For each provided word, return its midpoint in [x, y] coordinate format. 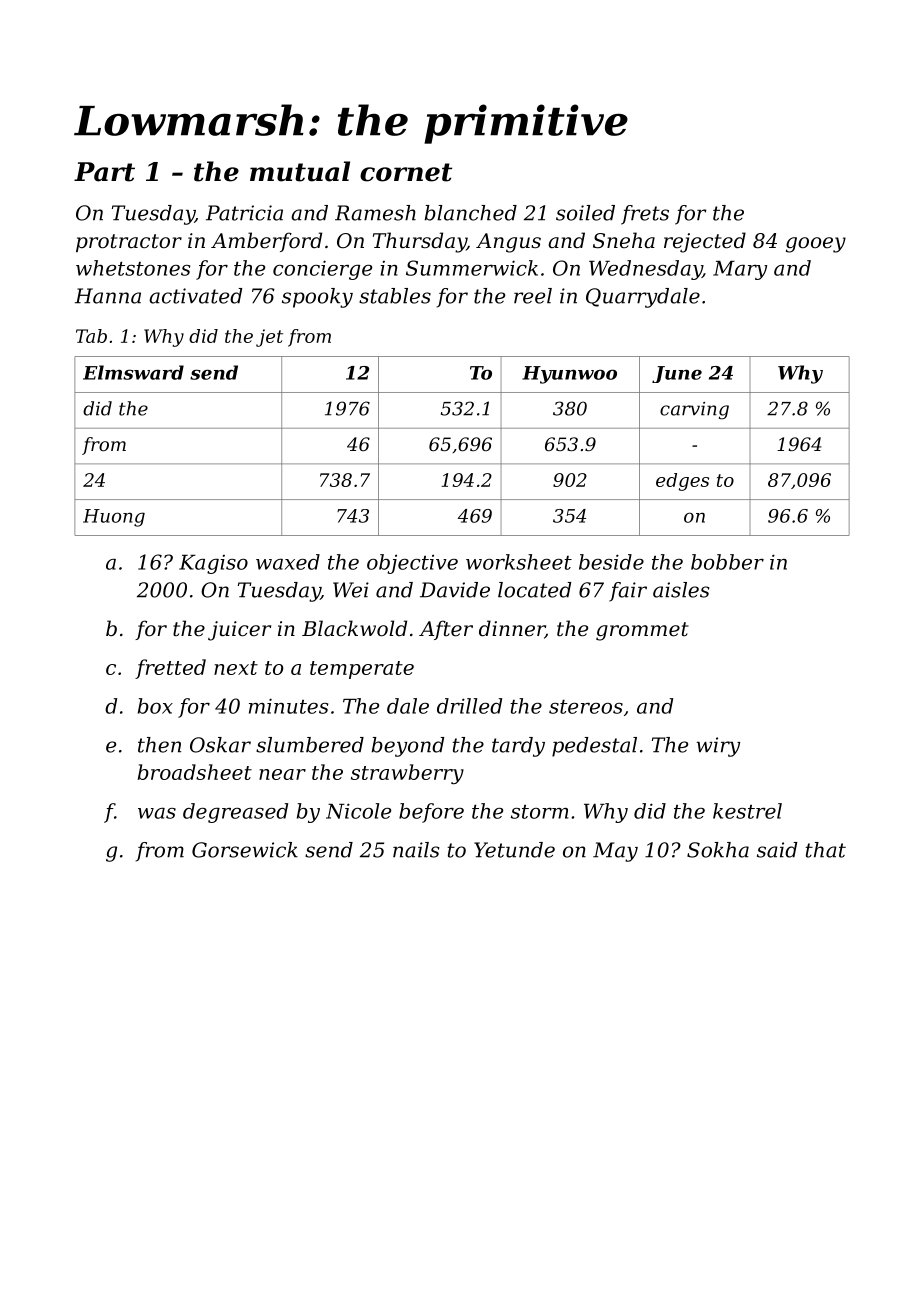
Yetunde [514, 850]
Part [104, 172]
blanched [471, 213]
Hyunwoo [569, 375]
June [677, 374]
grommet [642, 631]
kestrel [747, 811]
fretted [170, 669]
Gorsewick [245, 850]
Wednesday [645, 270]
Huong [114, 518]
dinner [512, 629]
